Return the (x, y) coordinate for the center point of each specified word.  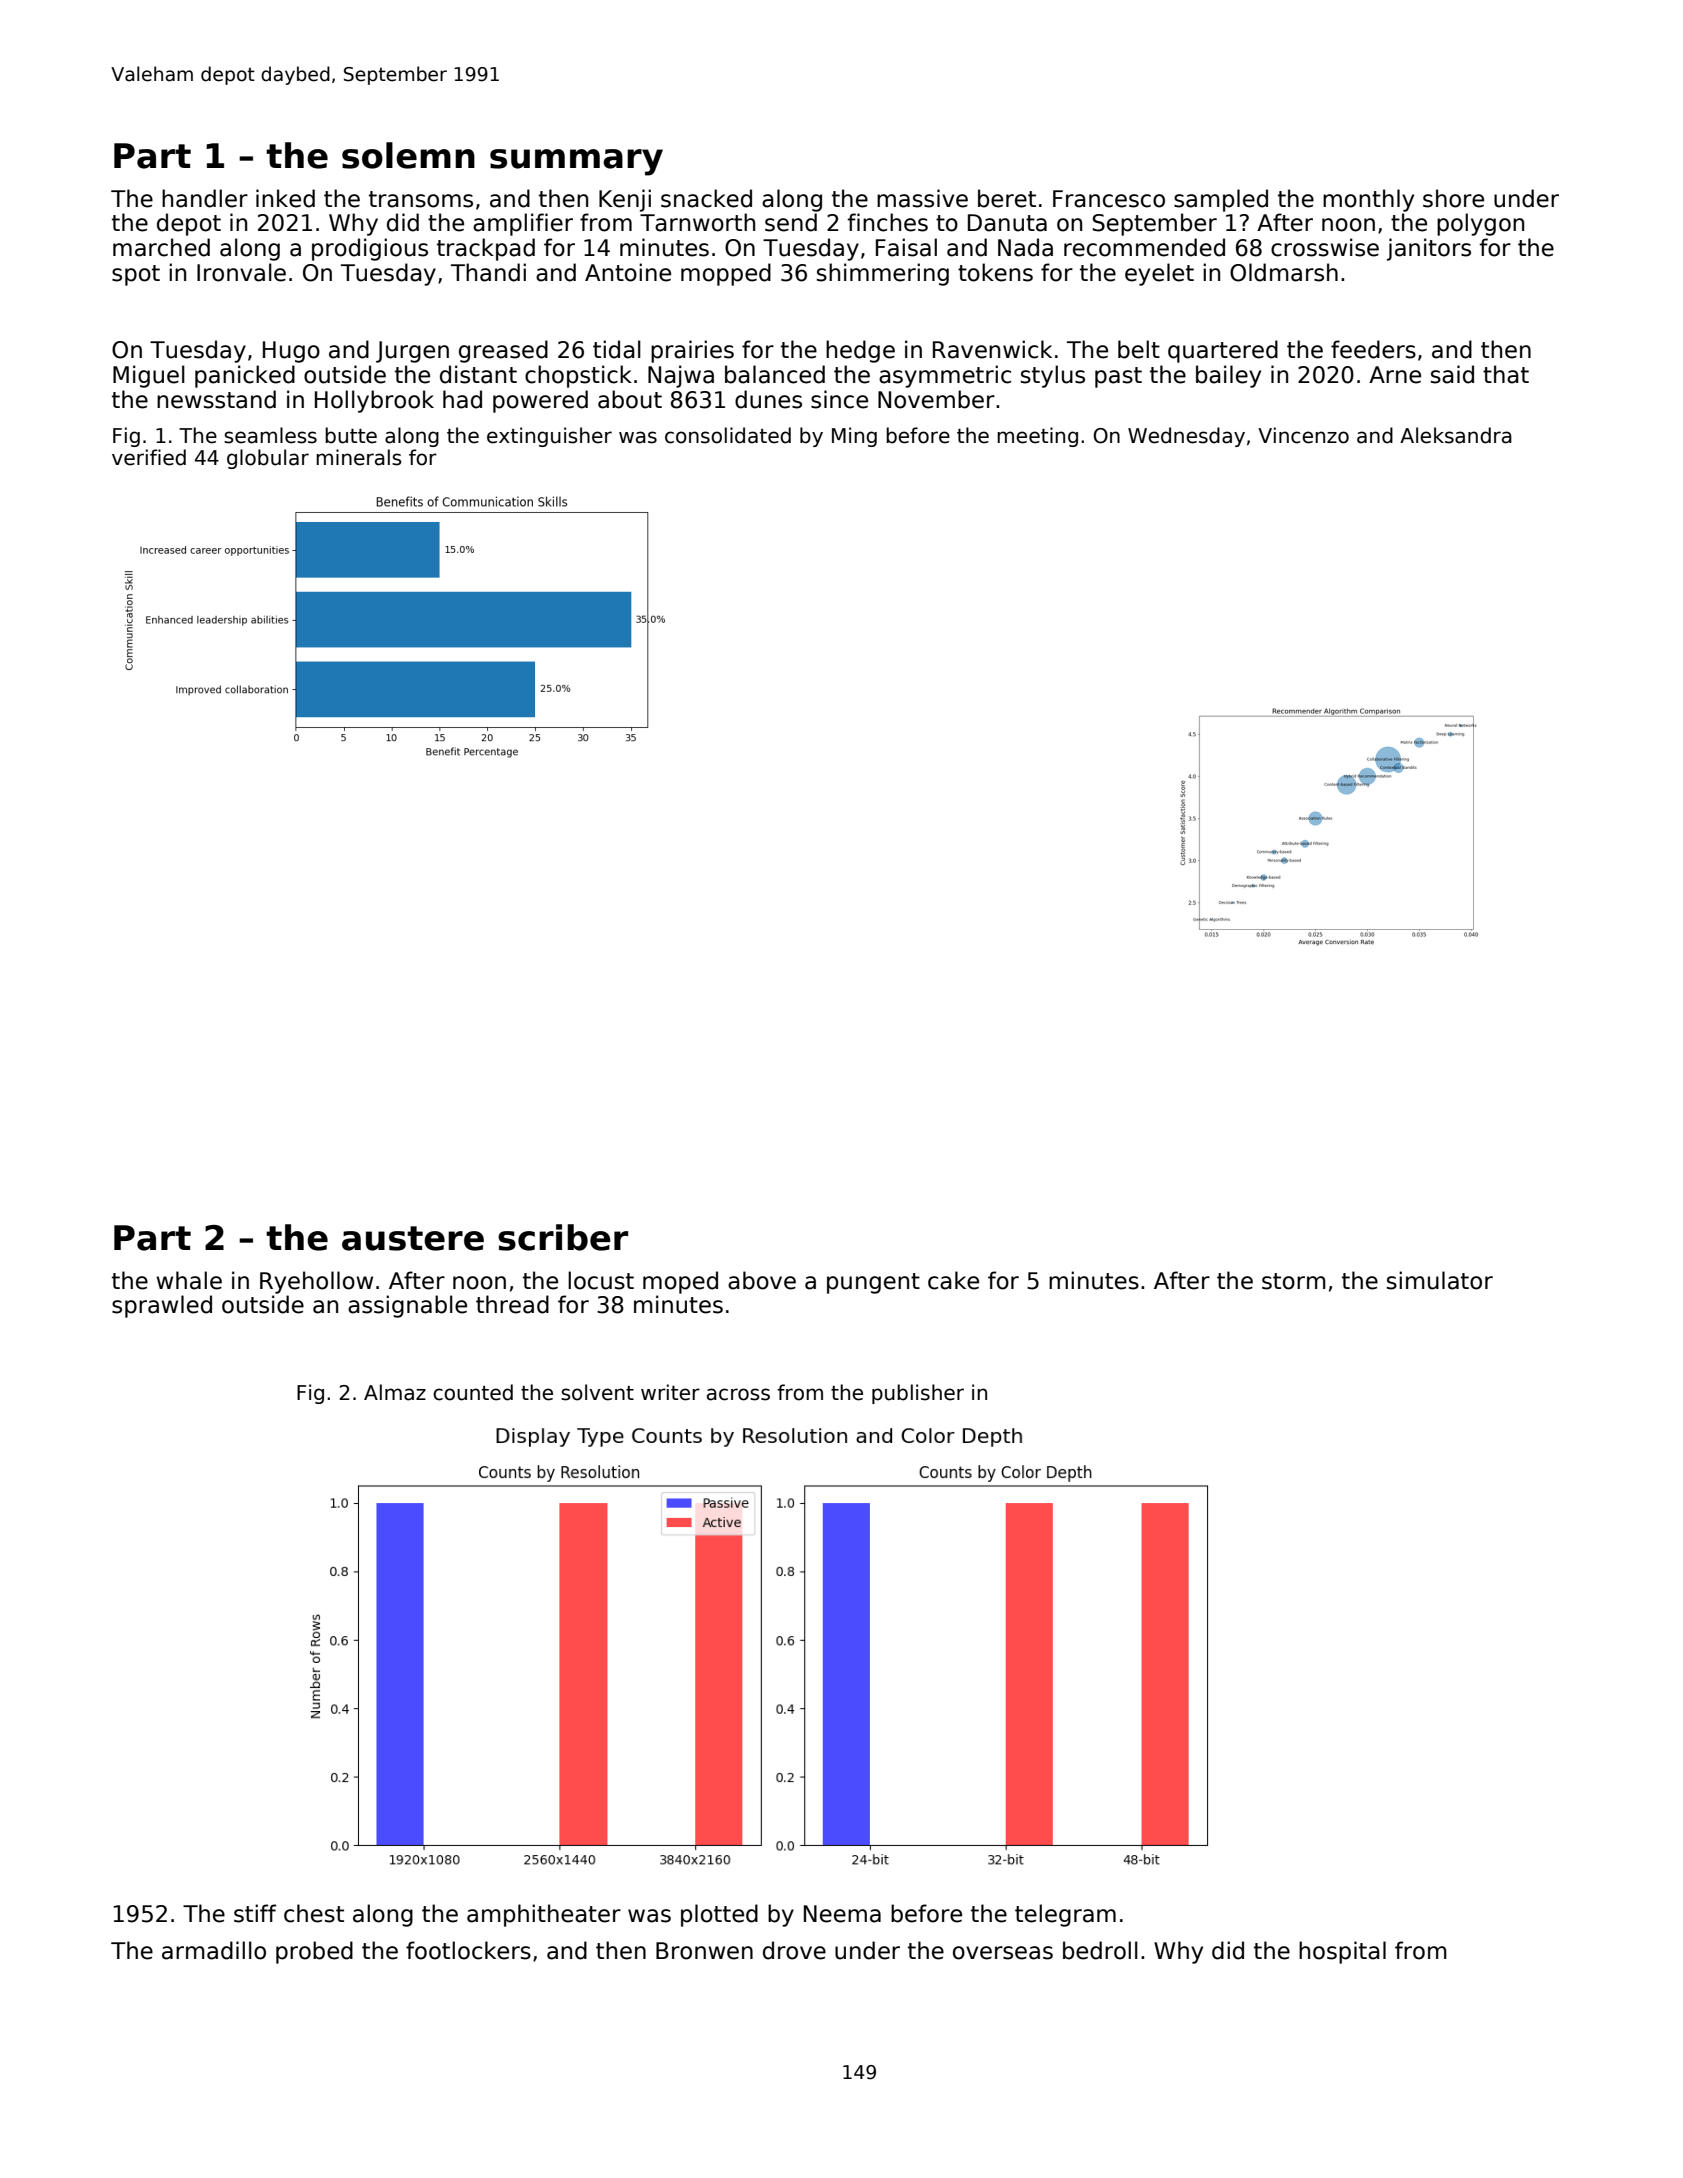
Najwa (681, 376)
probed (314, 1952)
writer (670, 1392)
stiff (255, 1913)
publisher (918, 1394)
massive (922, 198)
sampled (1221, 200)
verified (149, 457)
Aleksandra (1456, 435)
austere (413, 1238)
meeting (1037, 437)
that (1506, 374)
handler (205, 198)
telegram (1065, 1915)
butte (351, 435)
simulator (1440, 1280)
